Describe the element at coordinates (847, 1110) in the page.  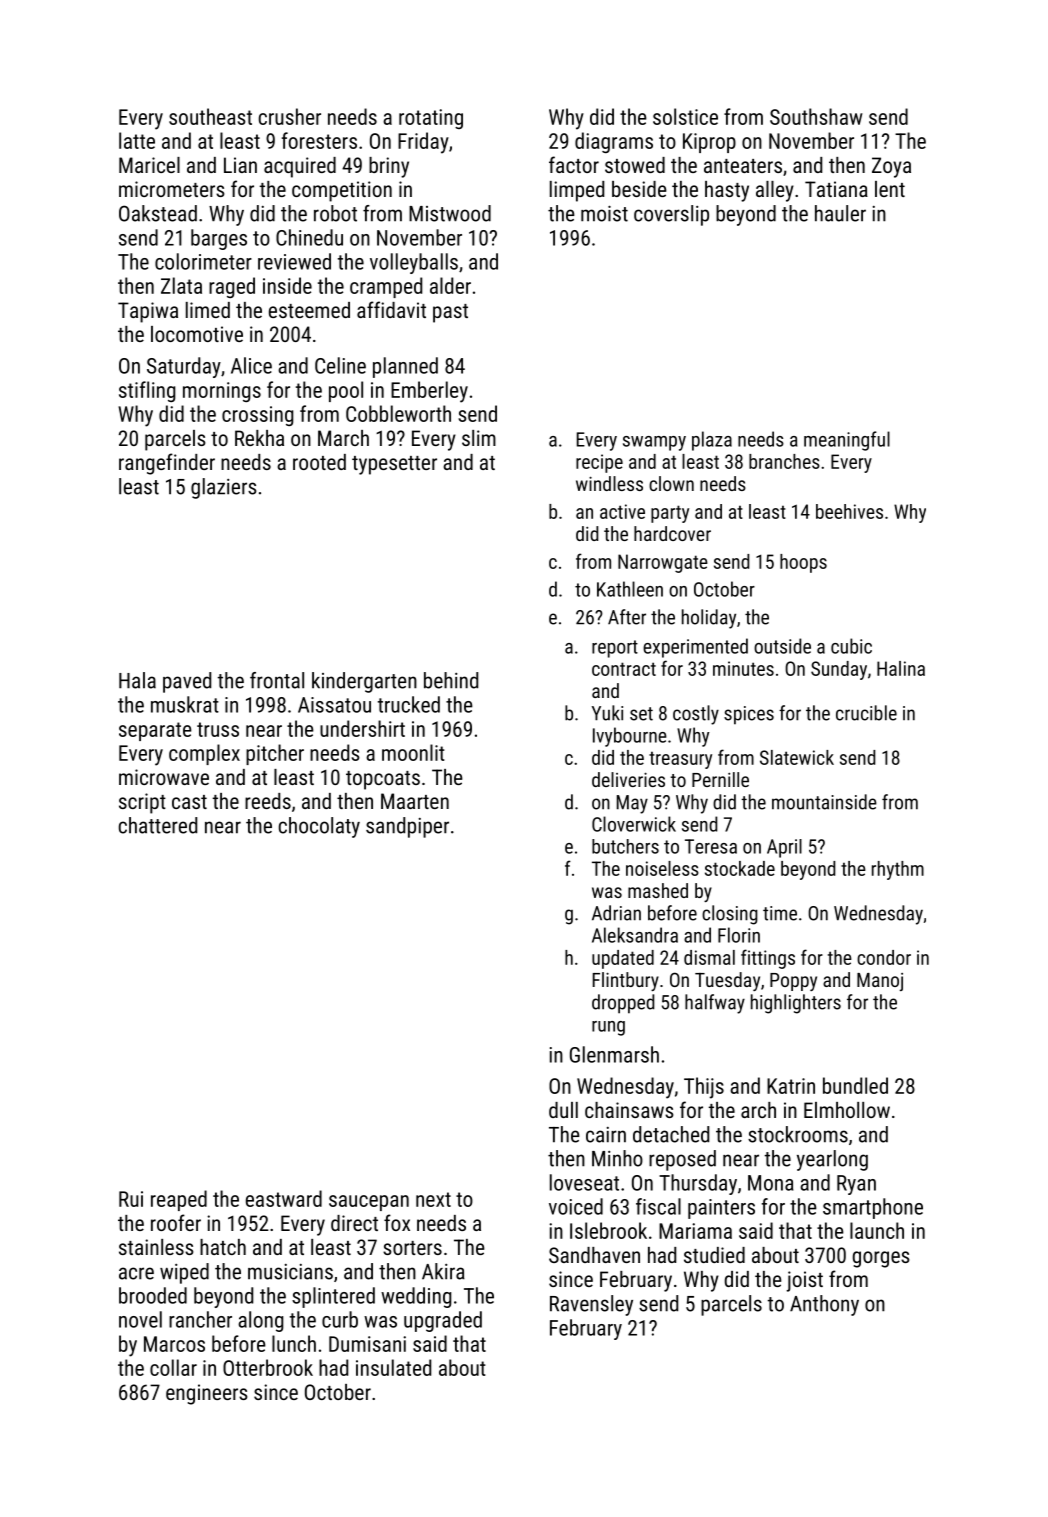
I see `Elmhollow` at that location.
